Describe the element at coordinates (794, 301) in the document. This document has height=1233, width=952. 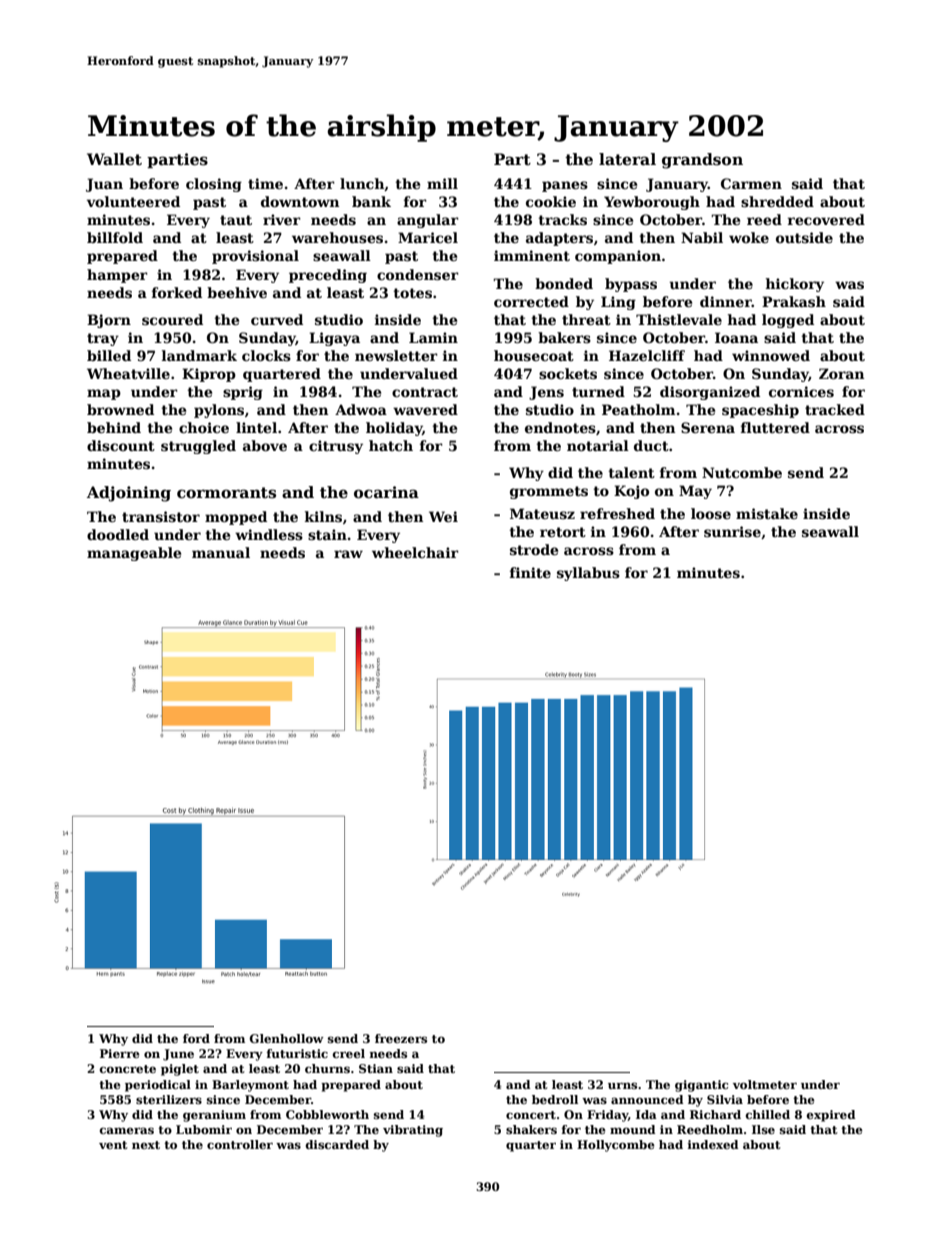
I see `Prakash` at that location.
